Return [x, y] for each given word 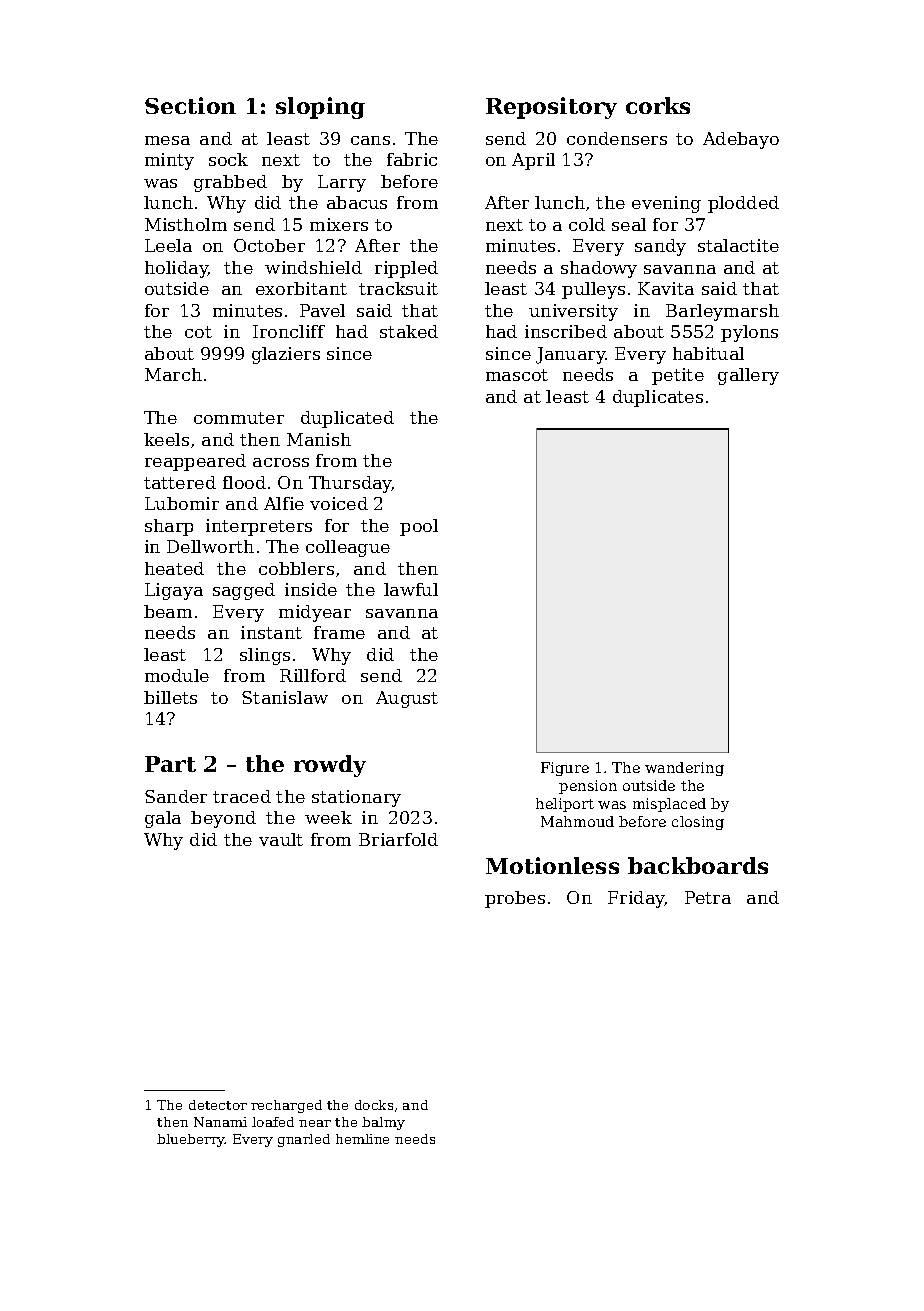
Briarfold [398, 839]
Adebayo [741, 140]
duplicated [347, 419]
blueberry [191, 1140]
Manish [319, 439]
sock [228, 159]
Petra [708, 897]
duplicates [658, 398]
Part [170, 764]
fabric [412, 159]
